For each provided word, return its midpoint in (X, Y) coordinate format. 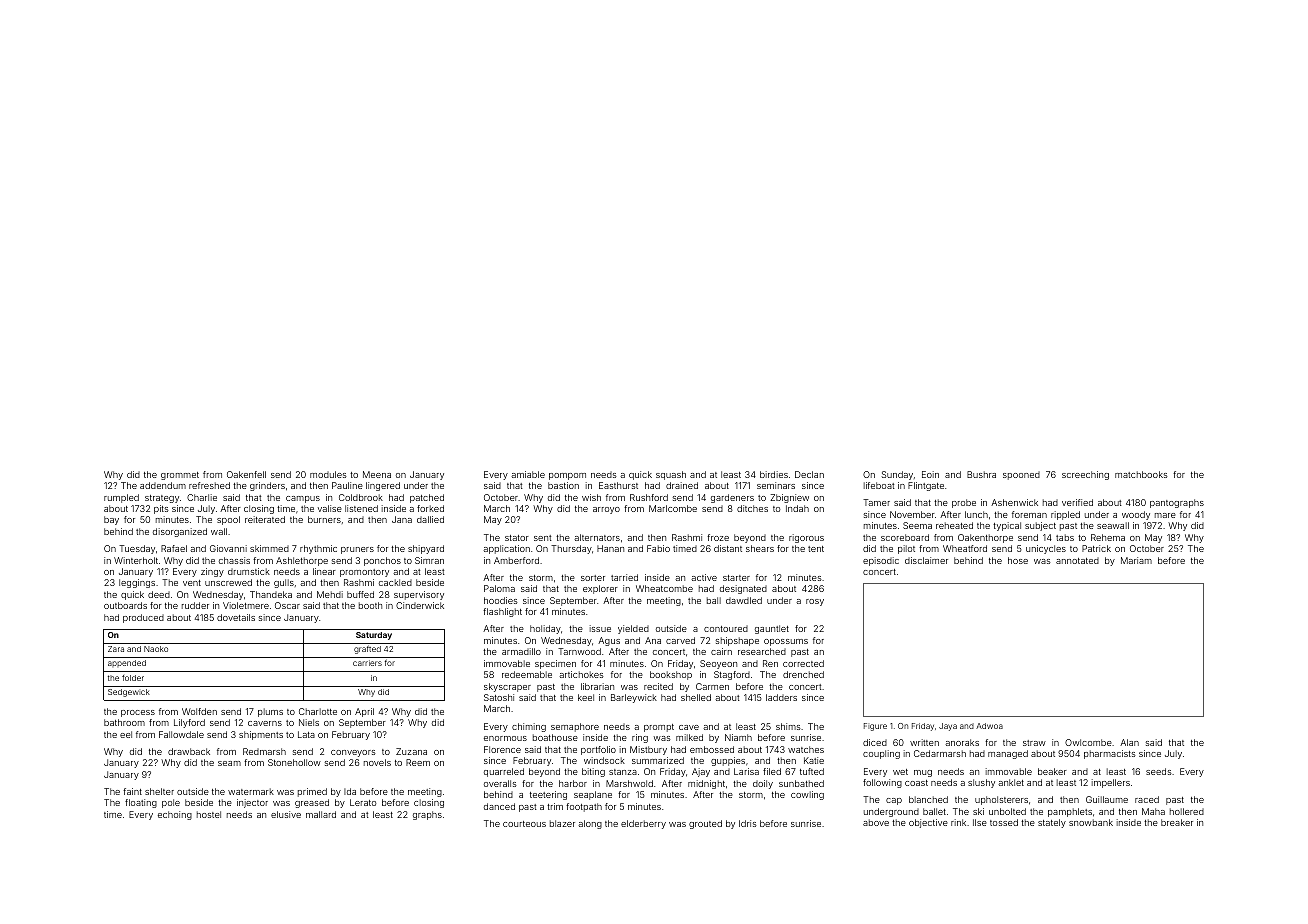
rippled (1065, 515)
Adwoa (989, 726)
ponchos (382, 561)
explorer (600, 589)
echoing (175, 815)
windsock (604, 760)
